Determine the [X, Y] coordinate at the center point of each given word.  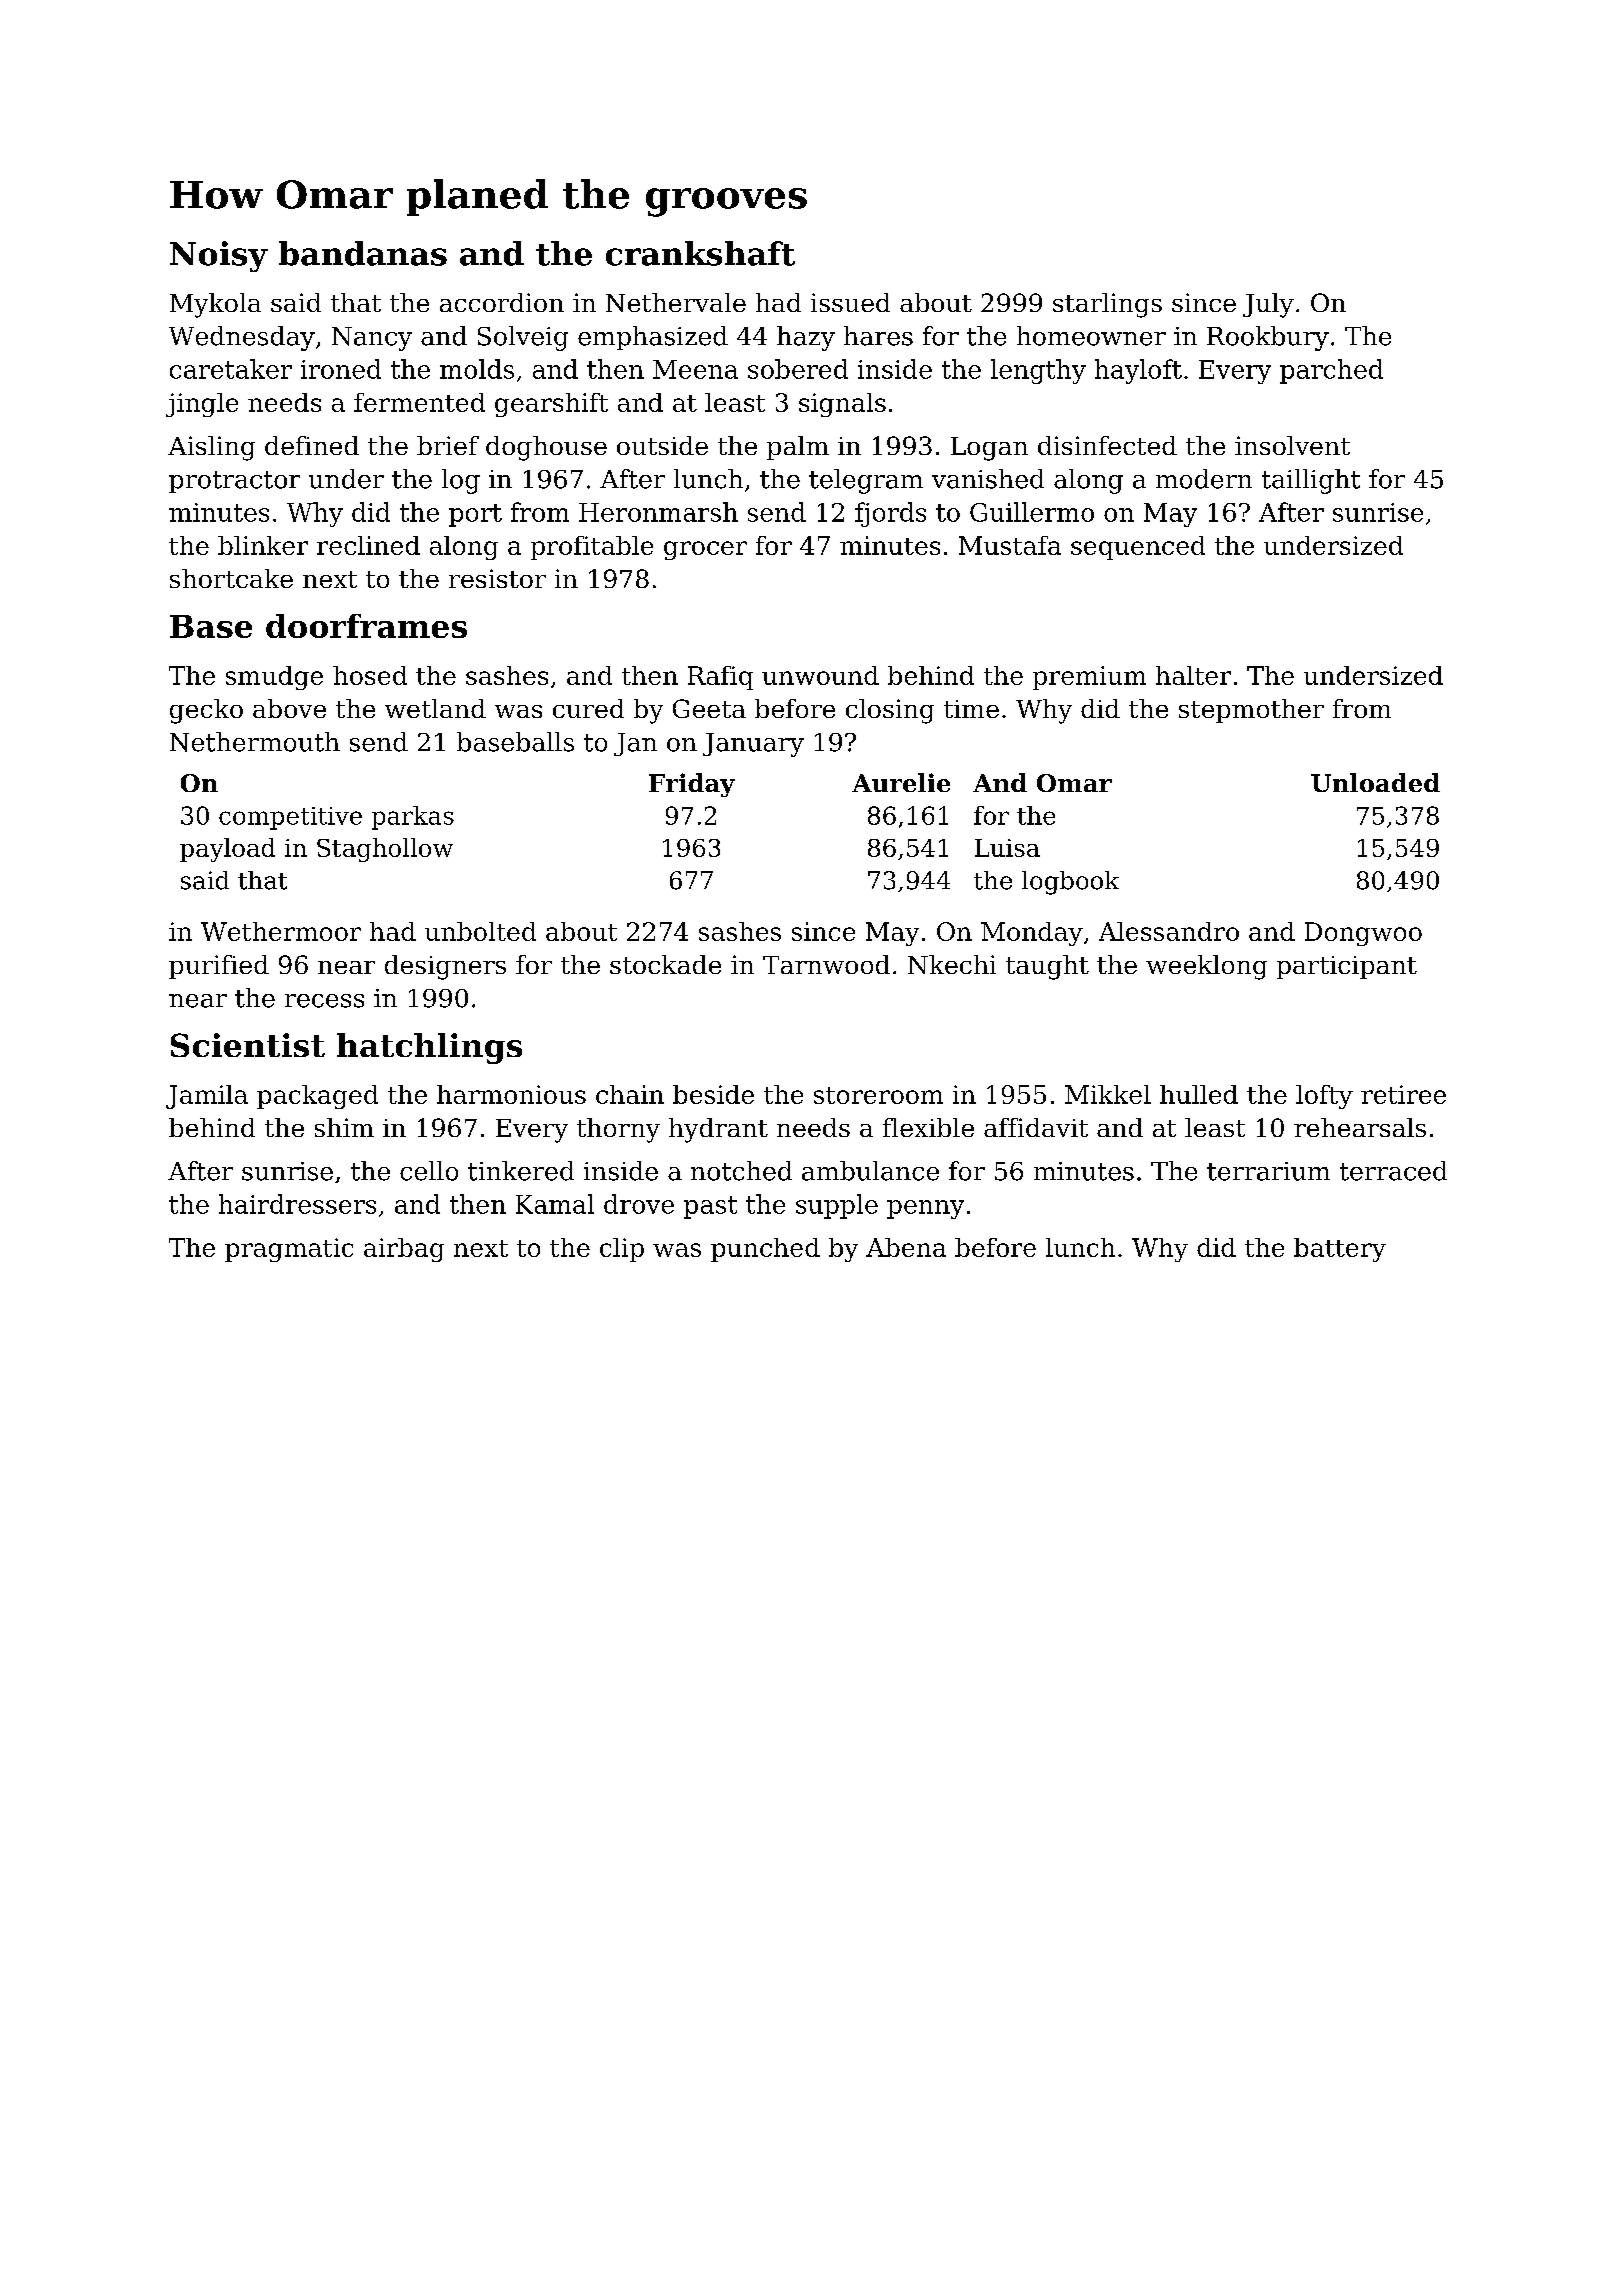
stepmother [1251, 711]
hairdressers [297, 1204]
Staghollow [385, 850]
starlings [1107, 305]
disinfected [1107, 445]
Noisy [219, 256]
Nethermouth [255, 742]
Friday [692, 785]
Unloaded [1375, 782]
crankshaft [700, 253]
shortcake [231, 578]
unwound [820, 675]
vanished [988, 479]
